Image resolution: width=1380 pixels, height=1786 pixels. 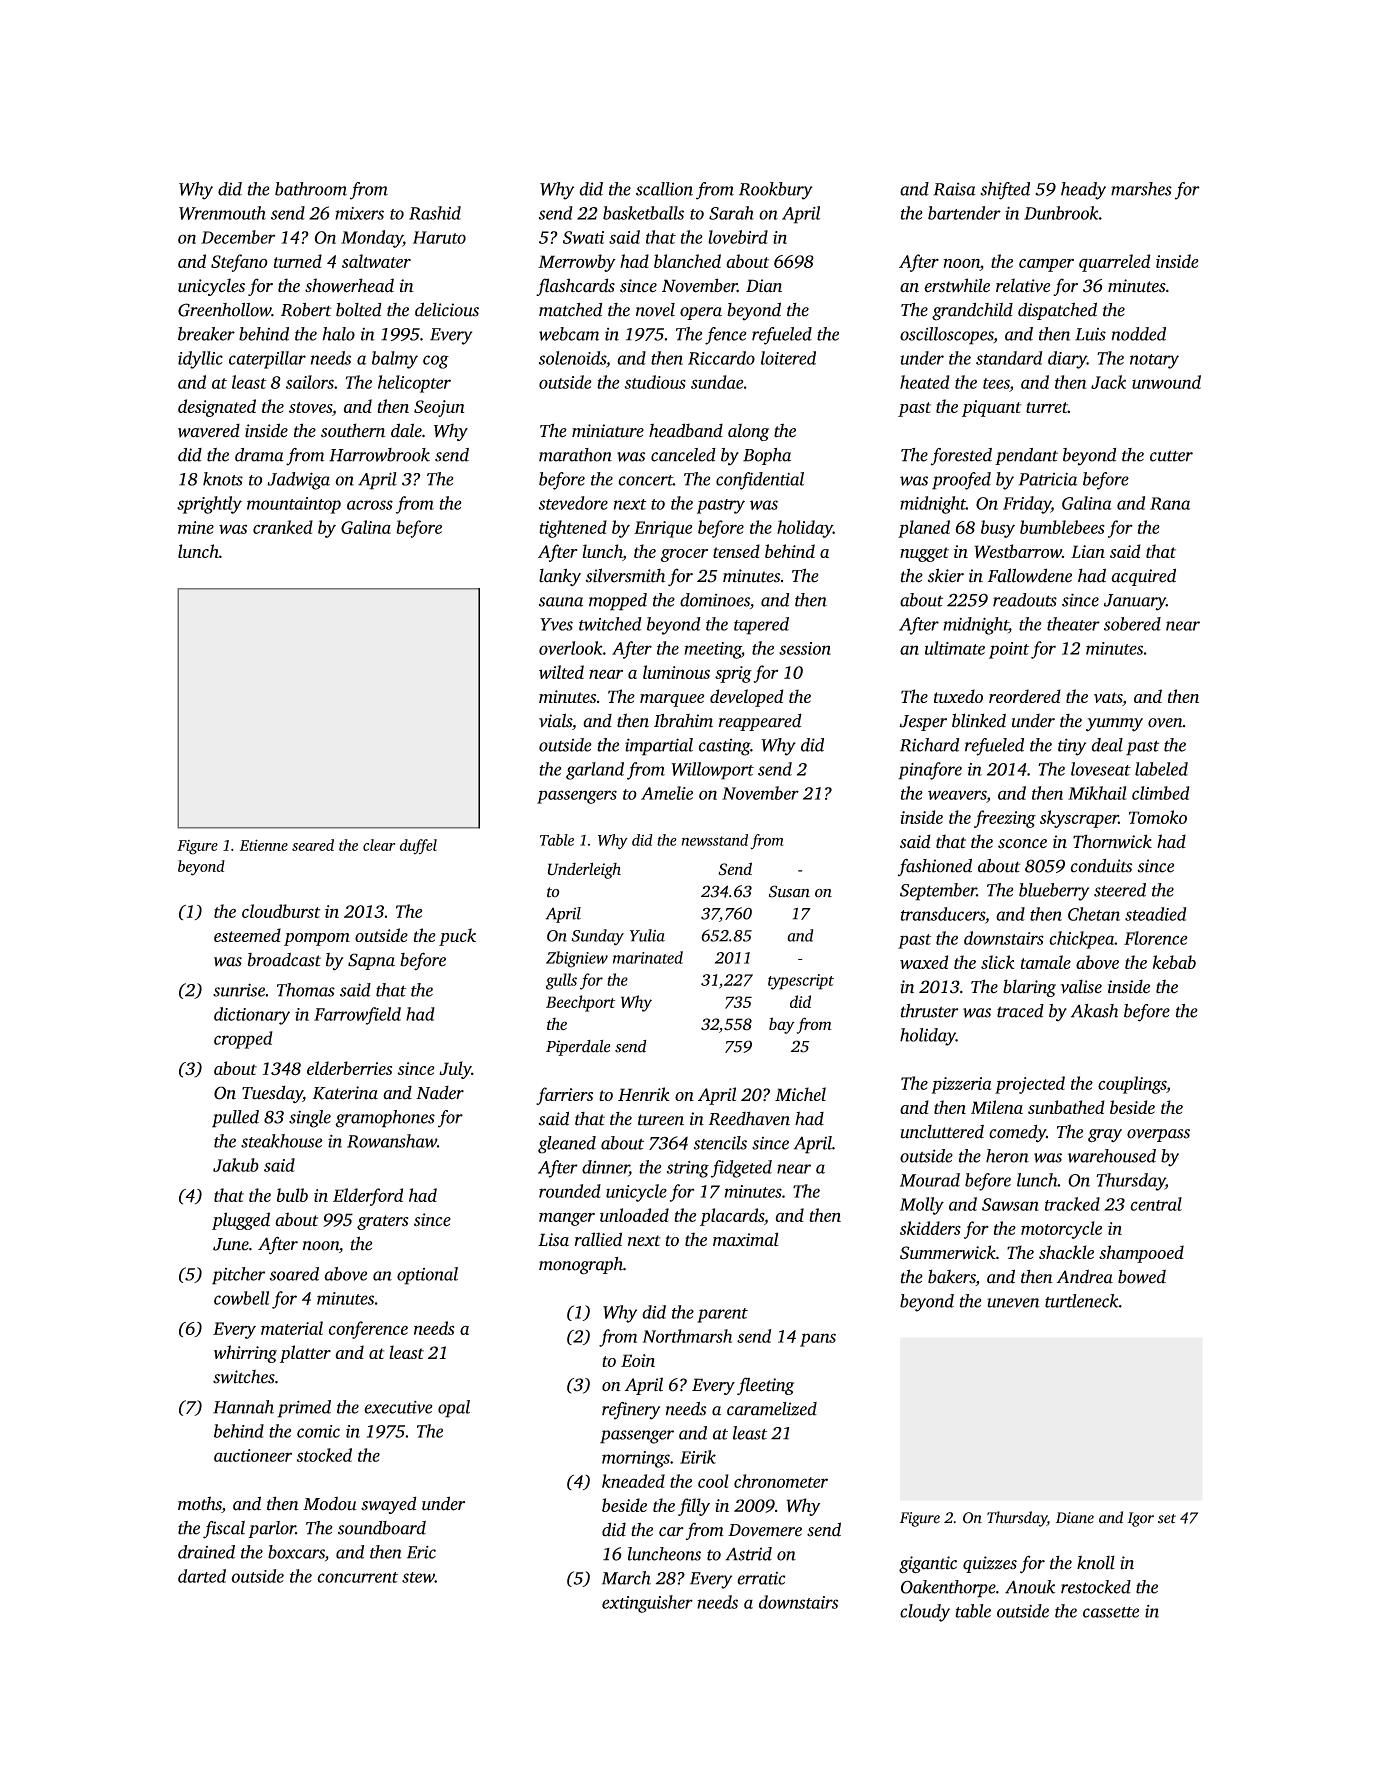 I want to click on conference, so click(x=368, y=1330).
